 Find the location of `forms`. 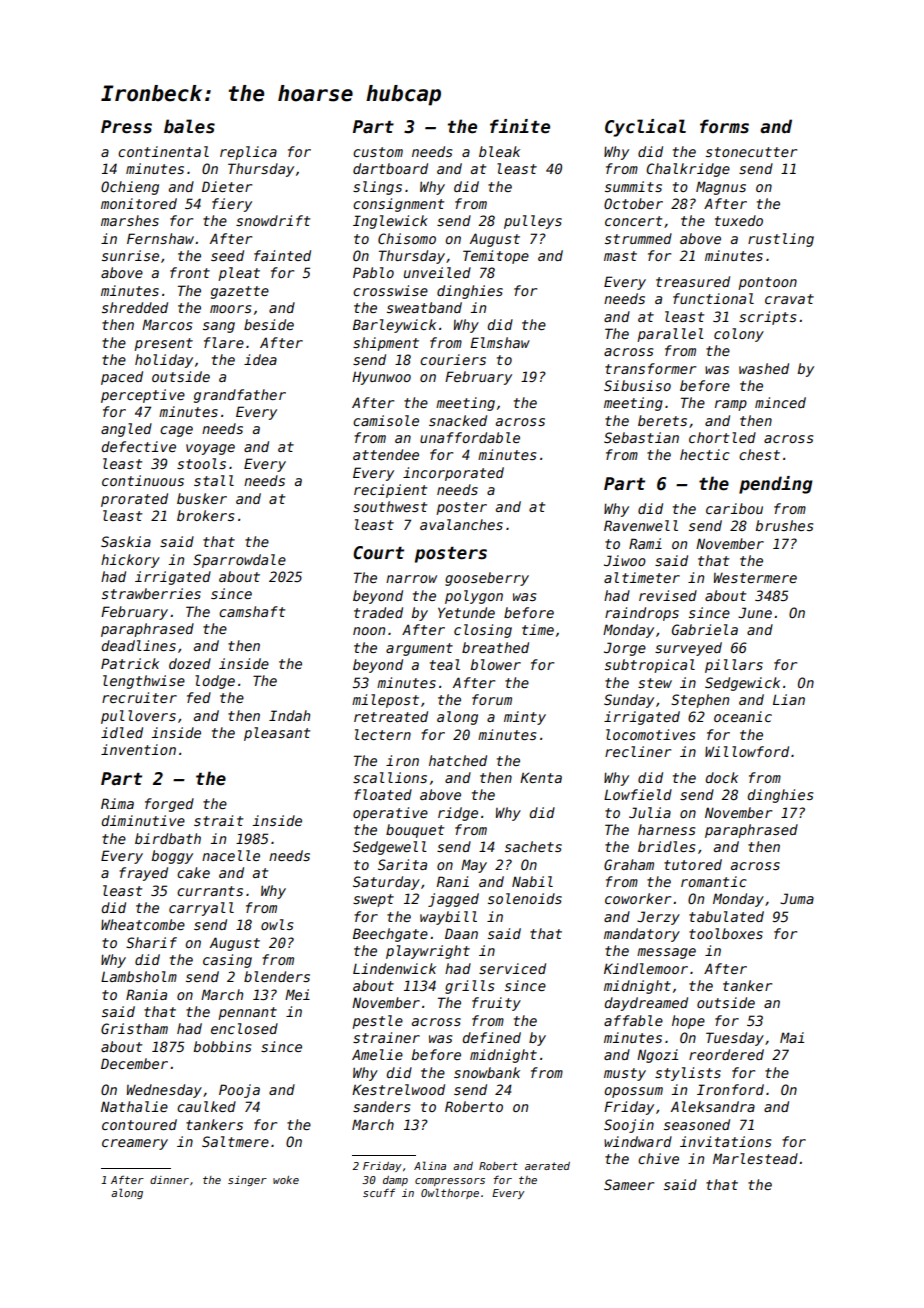

forms is located at coordinates (724, 126).
